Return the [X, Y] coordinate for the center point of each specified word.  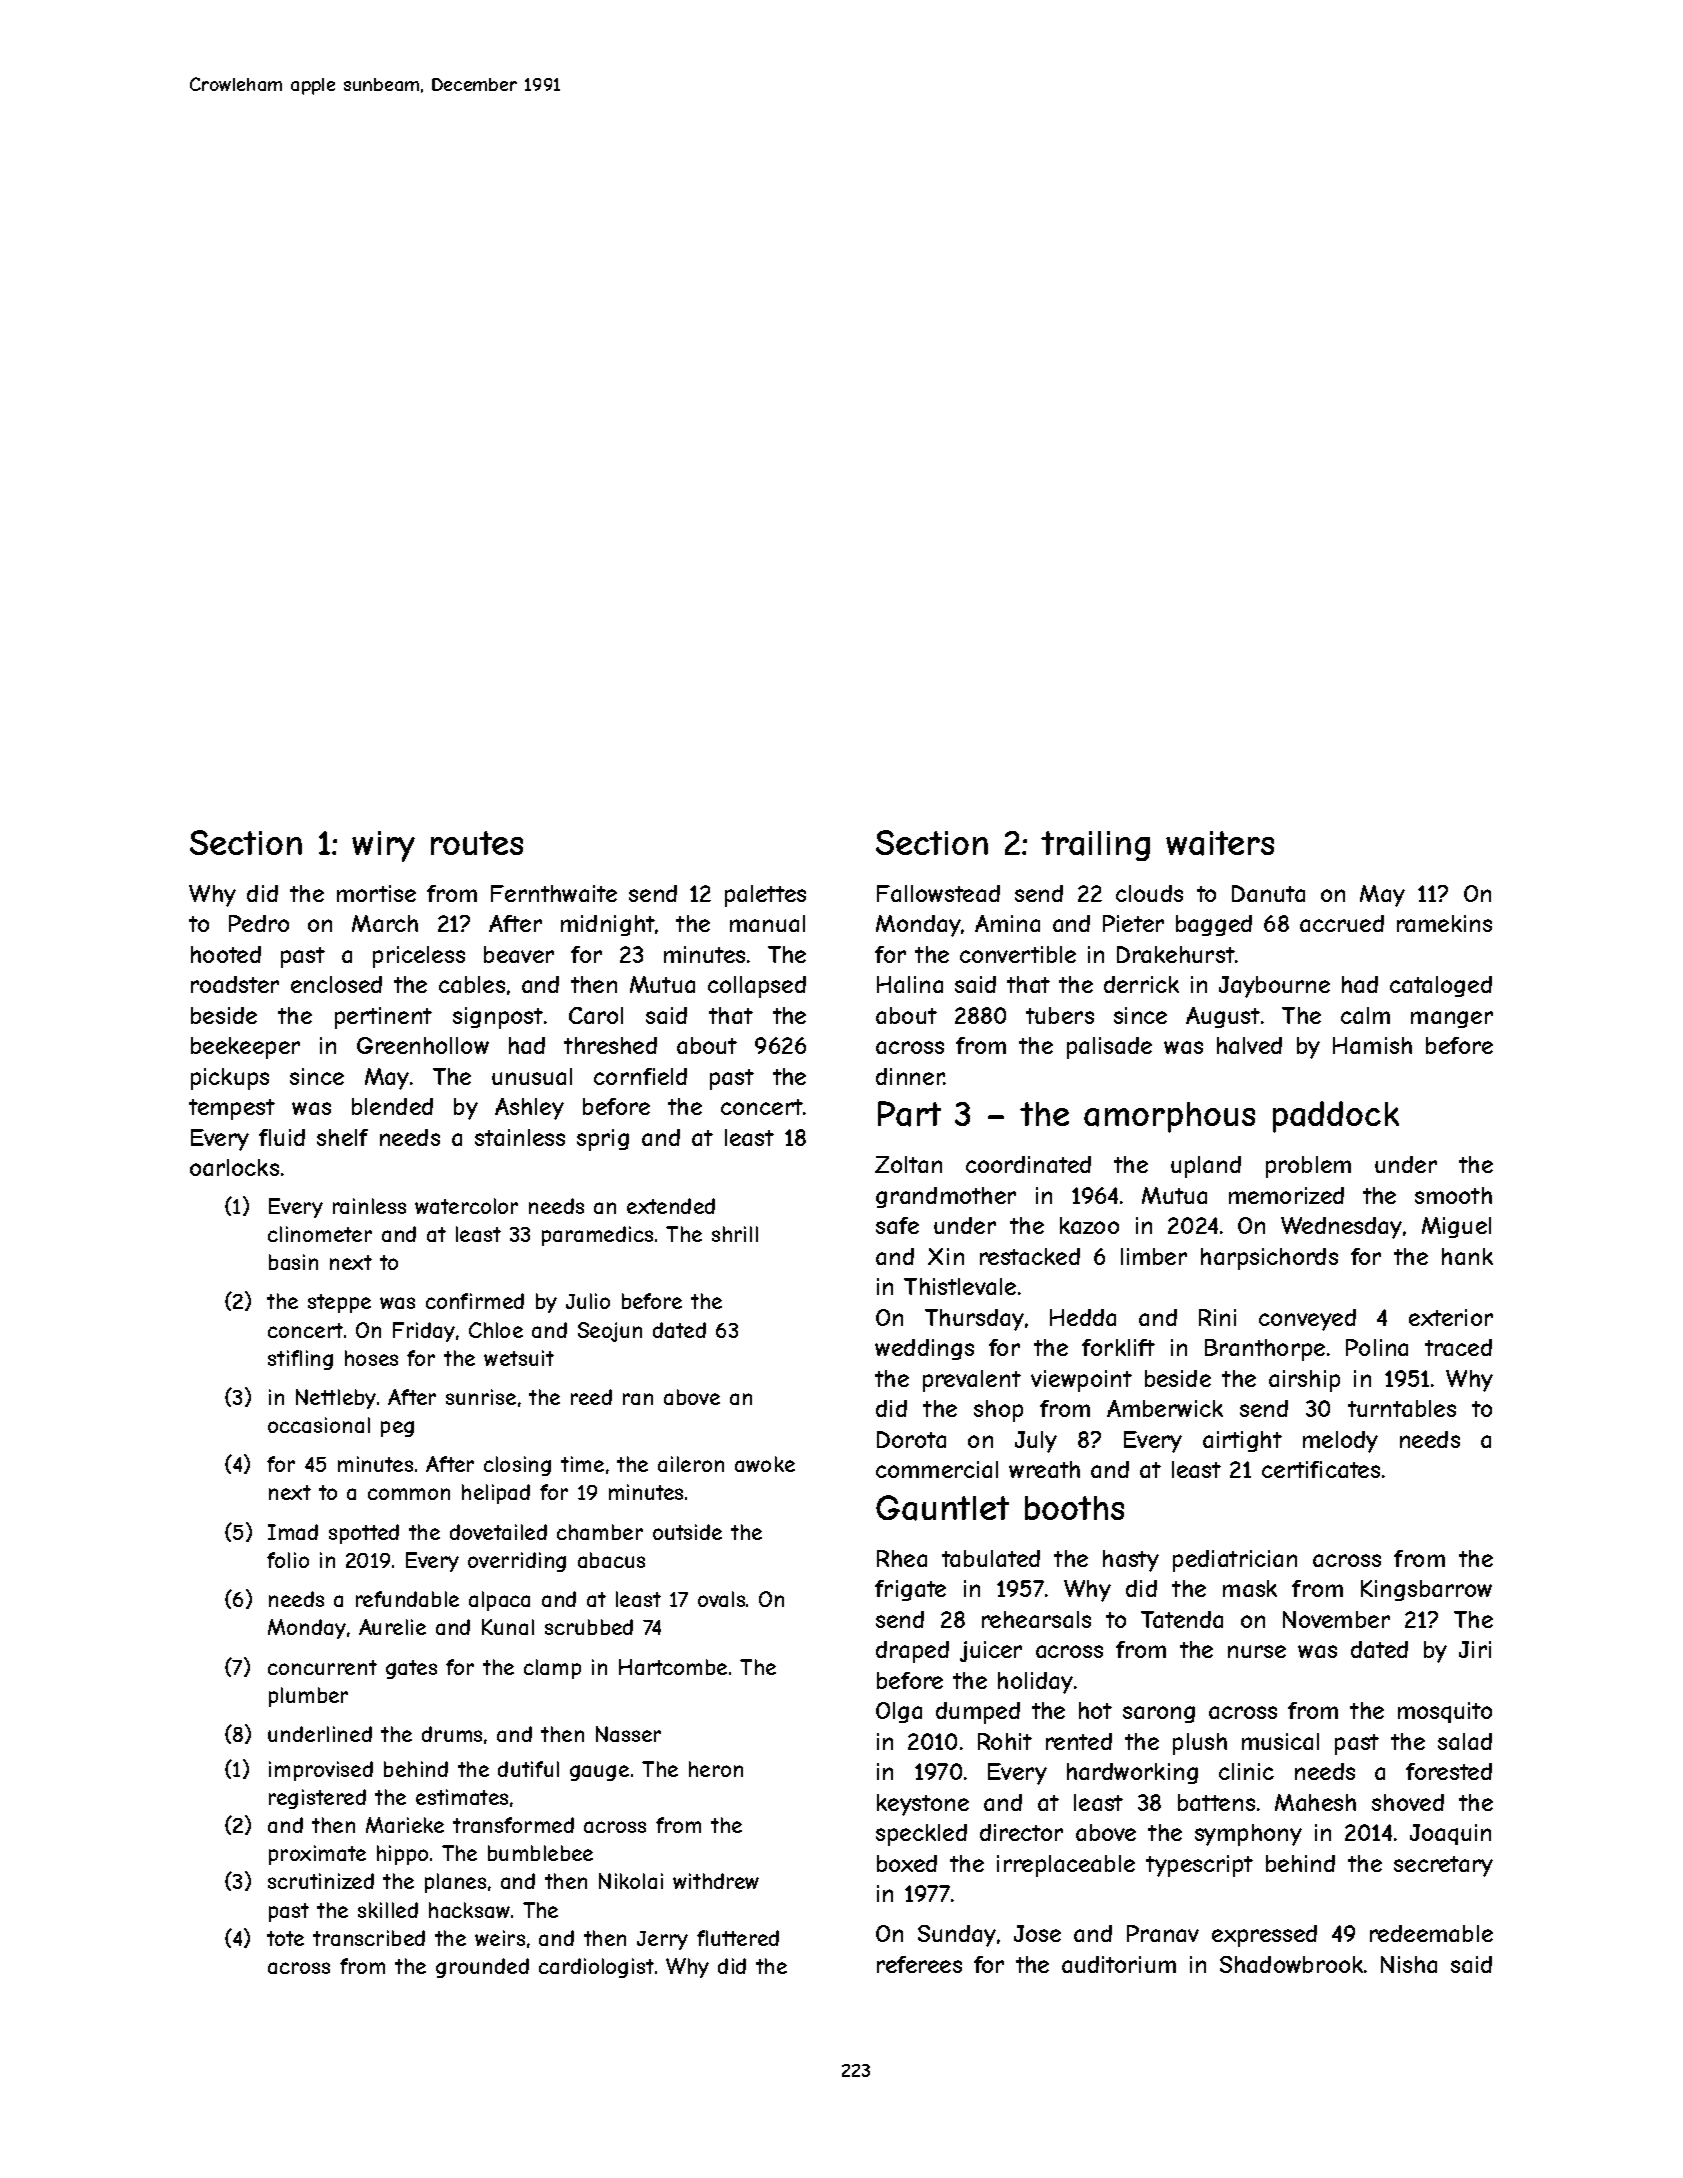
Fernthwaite [554, 893]
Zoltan [908, 1164]
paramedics [597, 1236]
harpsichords [1269, 1259]
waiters [1220, 843]
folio [288, 1560]
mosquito [1445, 1712]
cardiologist [596, 1968]
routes [477, 843]
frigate [910, 1590]
